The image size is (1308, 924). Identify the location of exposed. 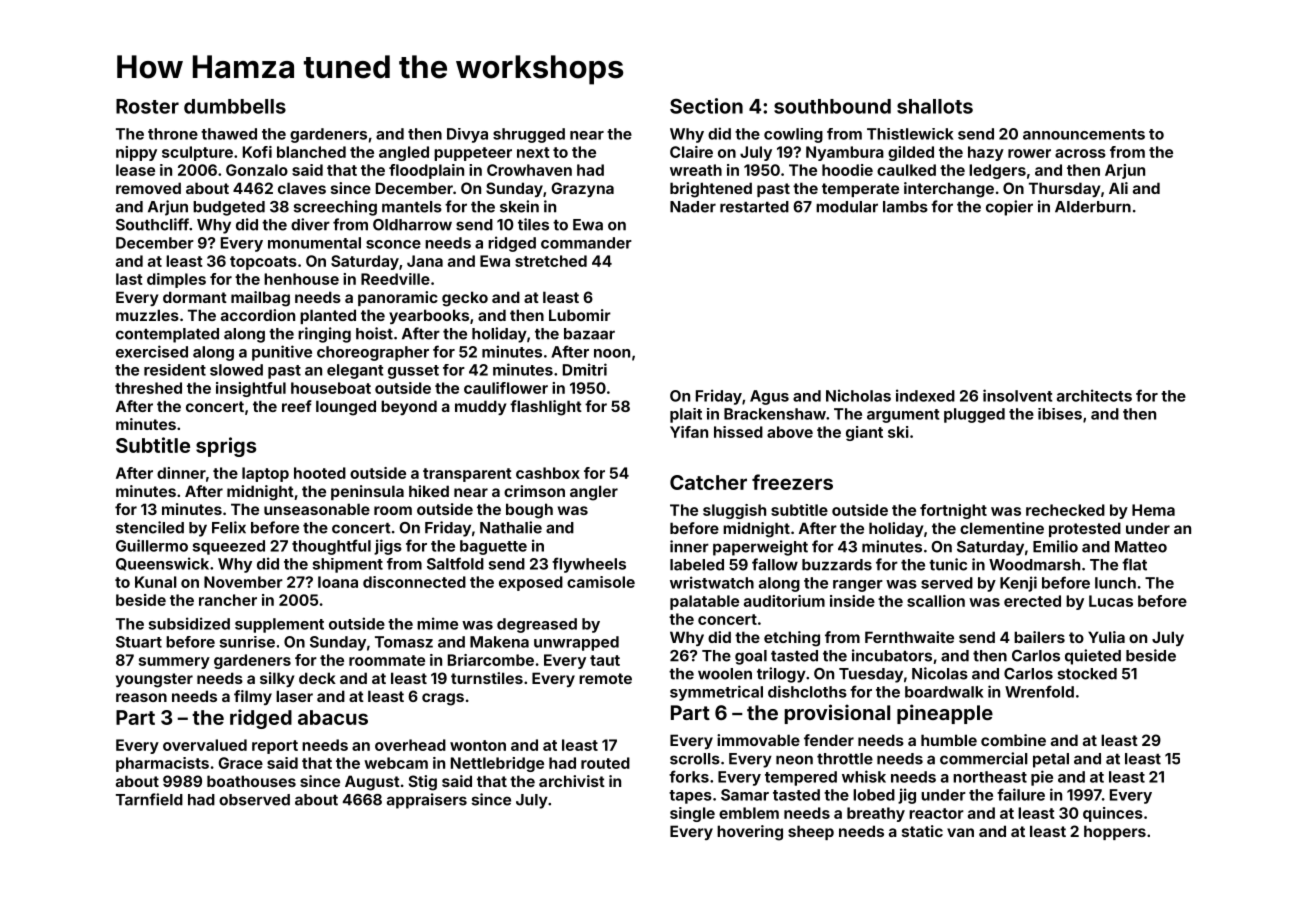
(531, 583).
